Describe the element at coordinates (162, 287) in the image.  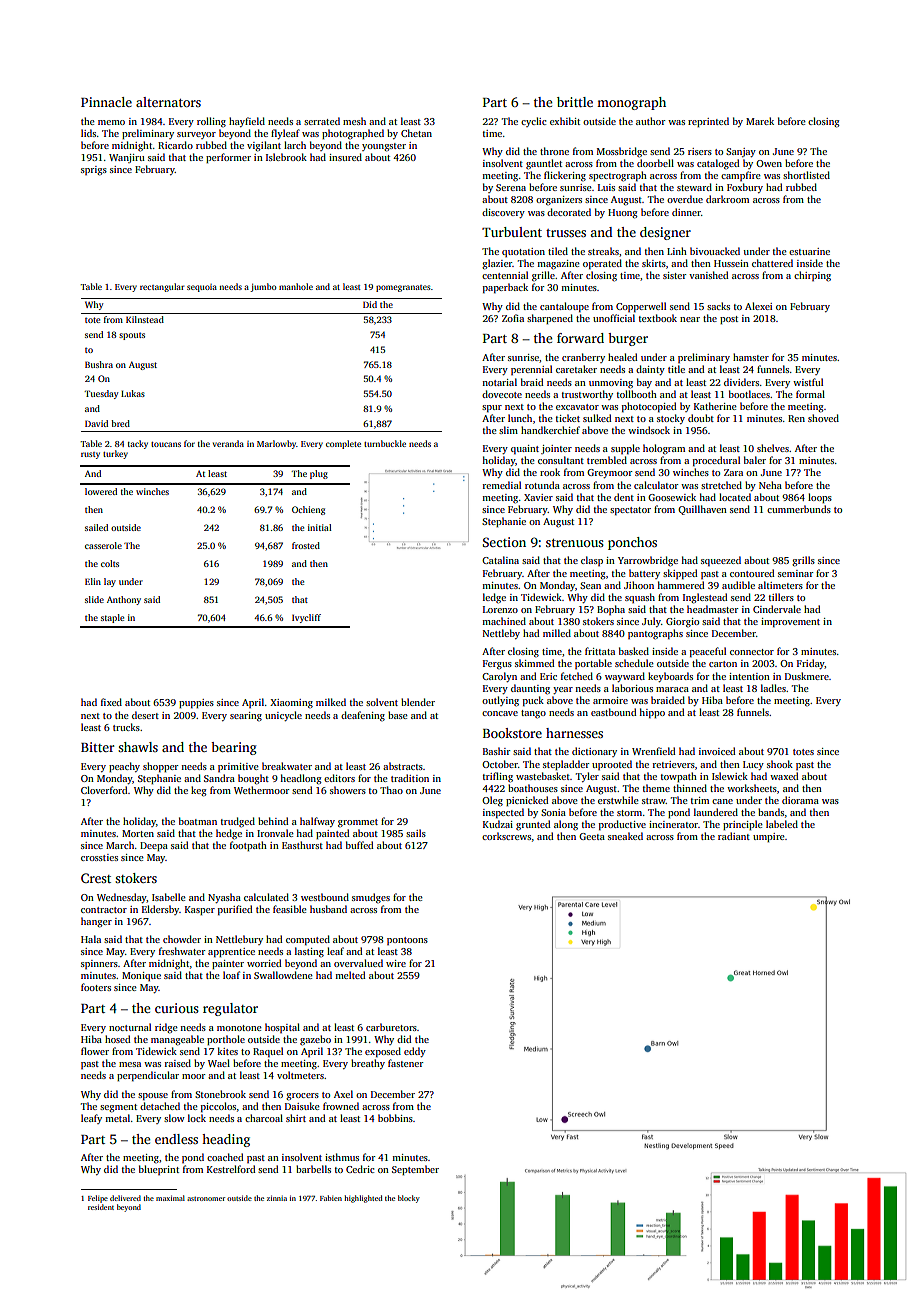
I see `rectangular` at that location.
